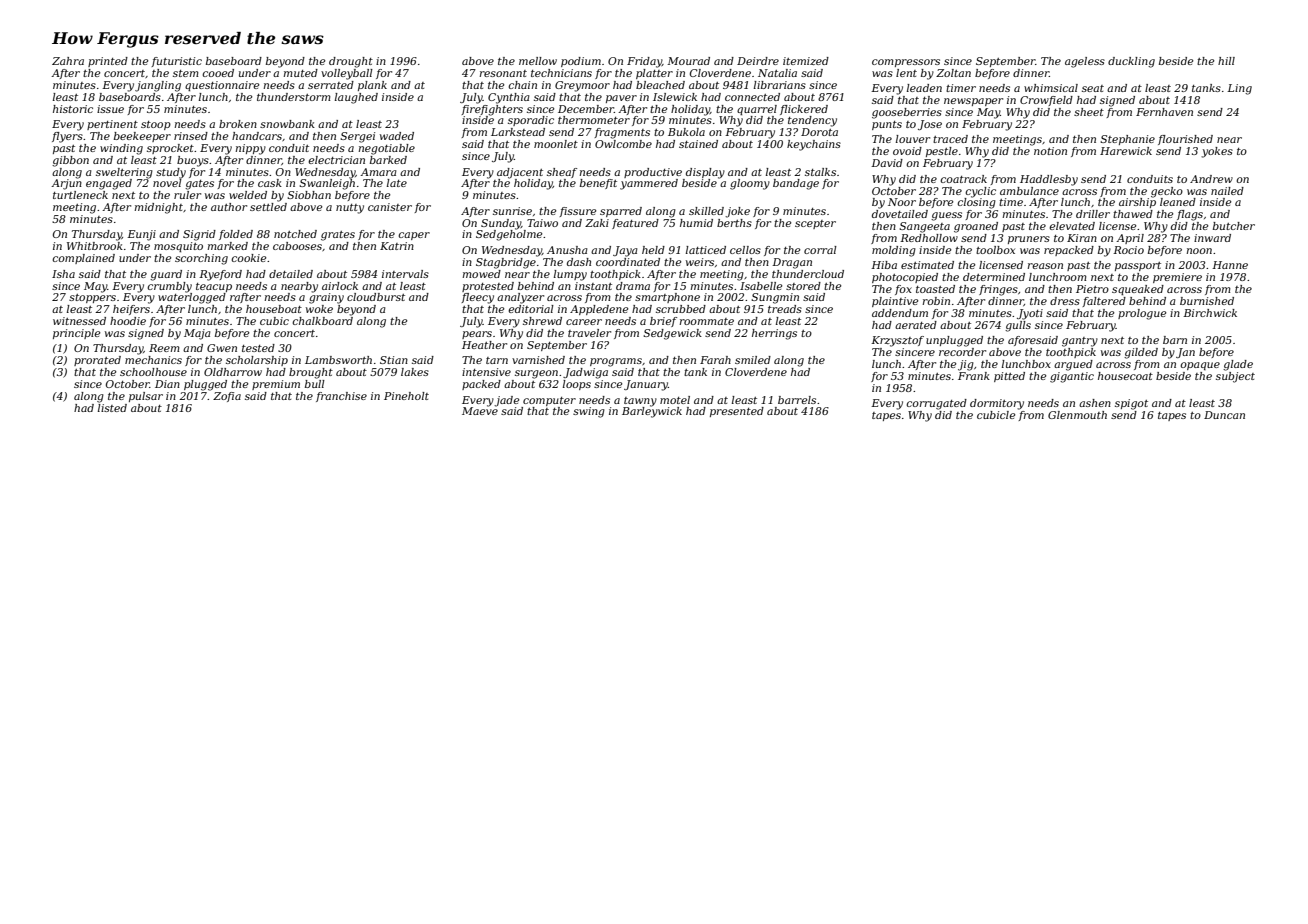  Describe the element at coordinates (199, 185) in the screenshot. I see `gates` at that location.
